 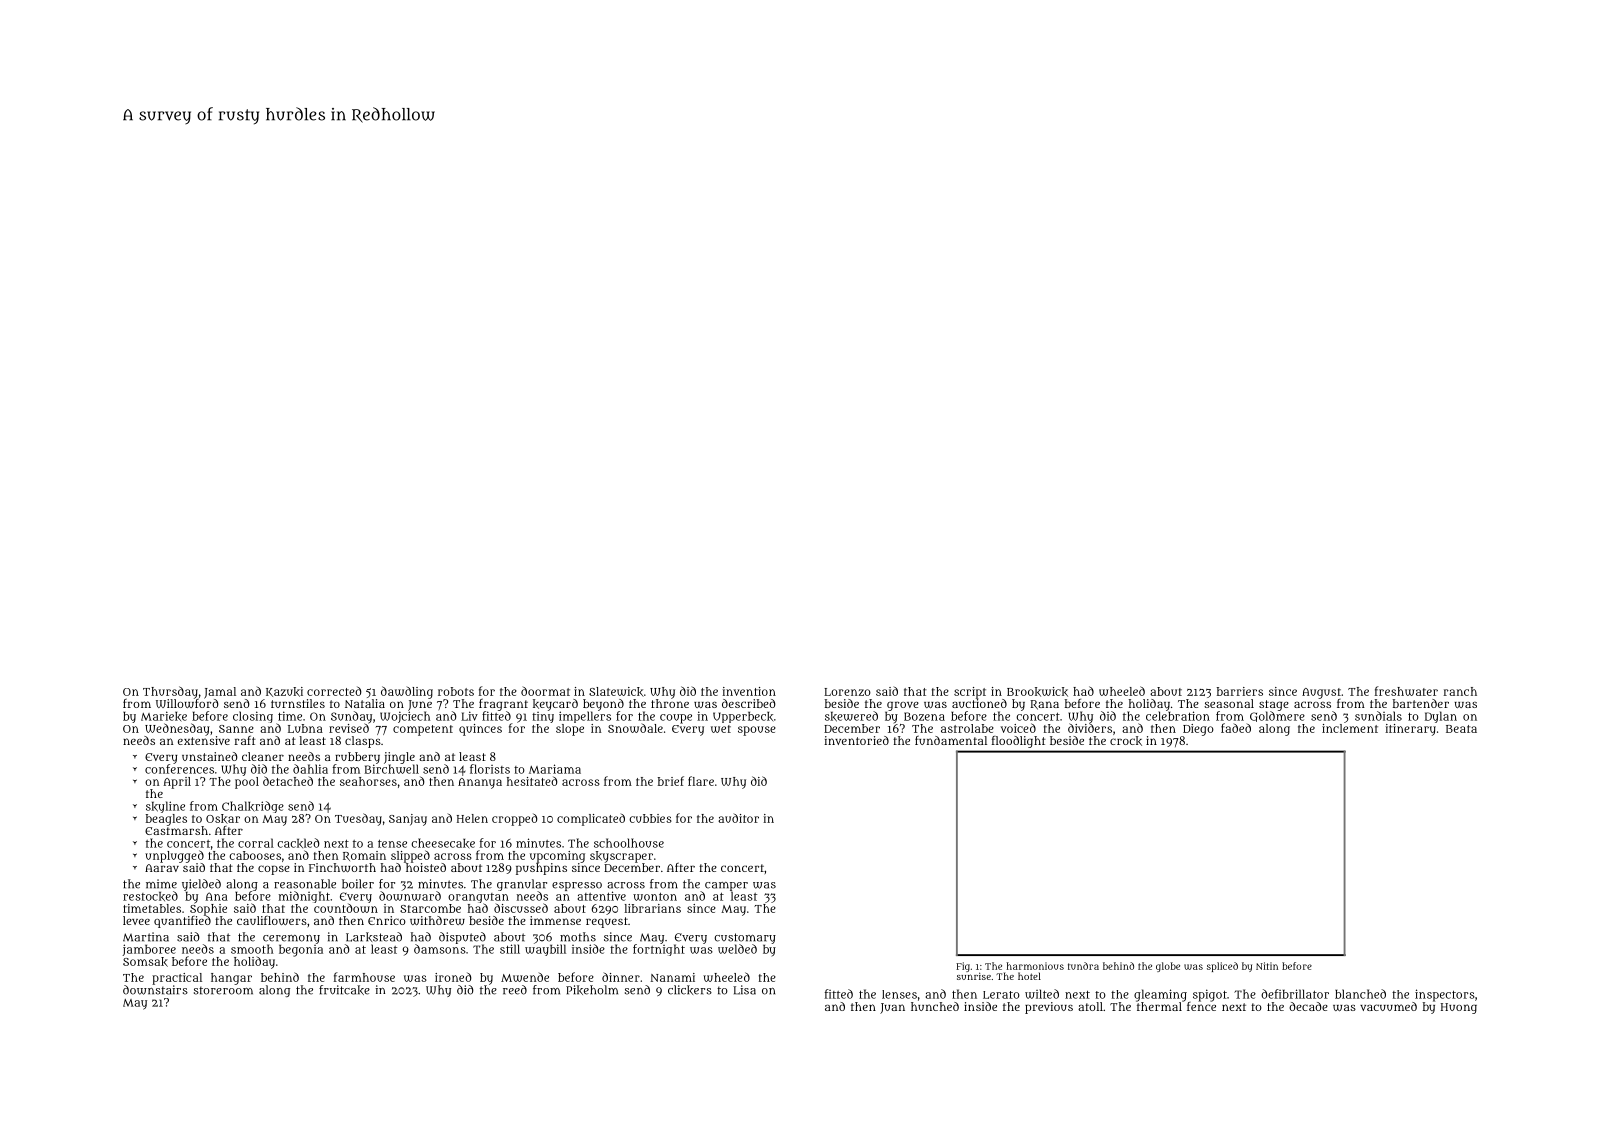 I want to click on auditor, so click(x=738, y=818).
